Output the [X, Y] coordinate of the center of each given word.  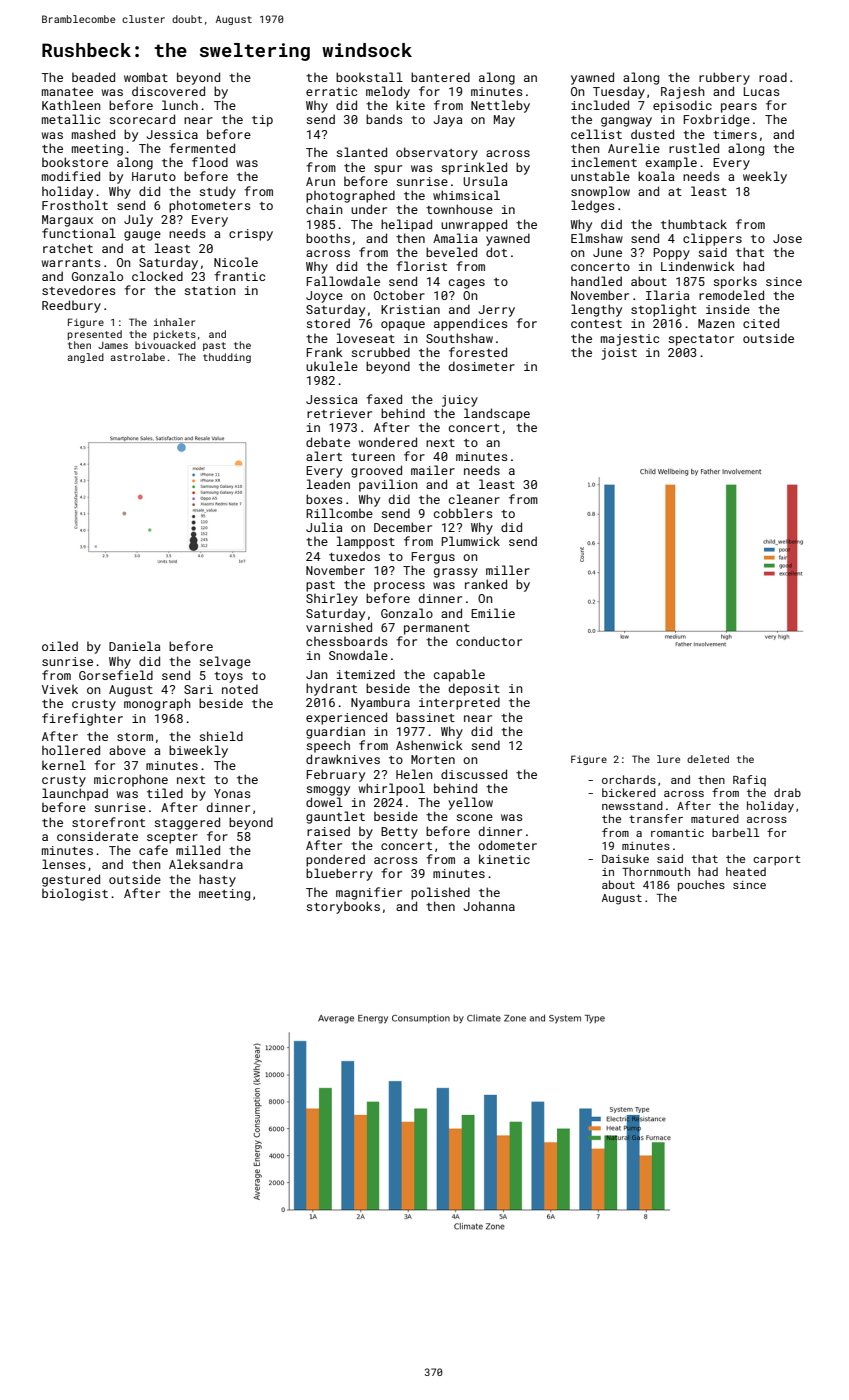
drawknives [343, 759]
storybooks [343, 907]
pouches [701, 886]
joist [619, 354]
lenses [64, 864]
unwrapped [474, 225]
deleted [708, 759]
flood [210, 162]
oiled [60, 646]
